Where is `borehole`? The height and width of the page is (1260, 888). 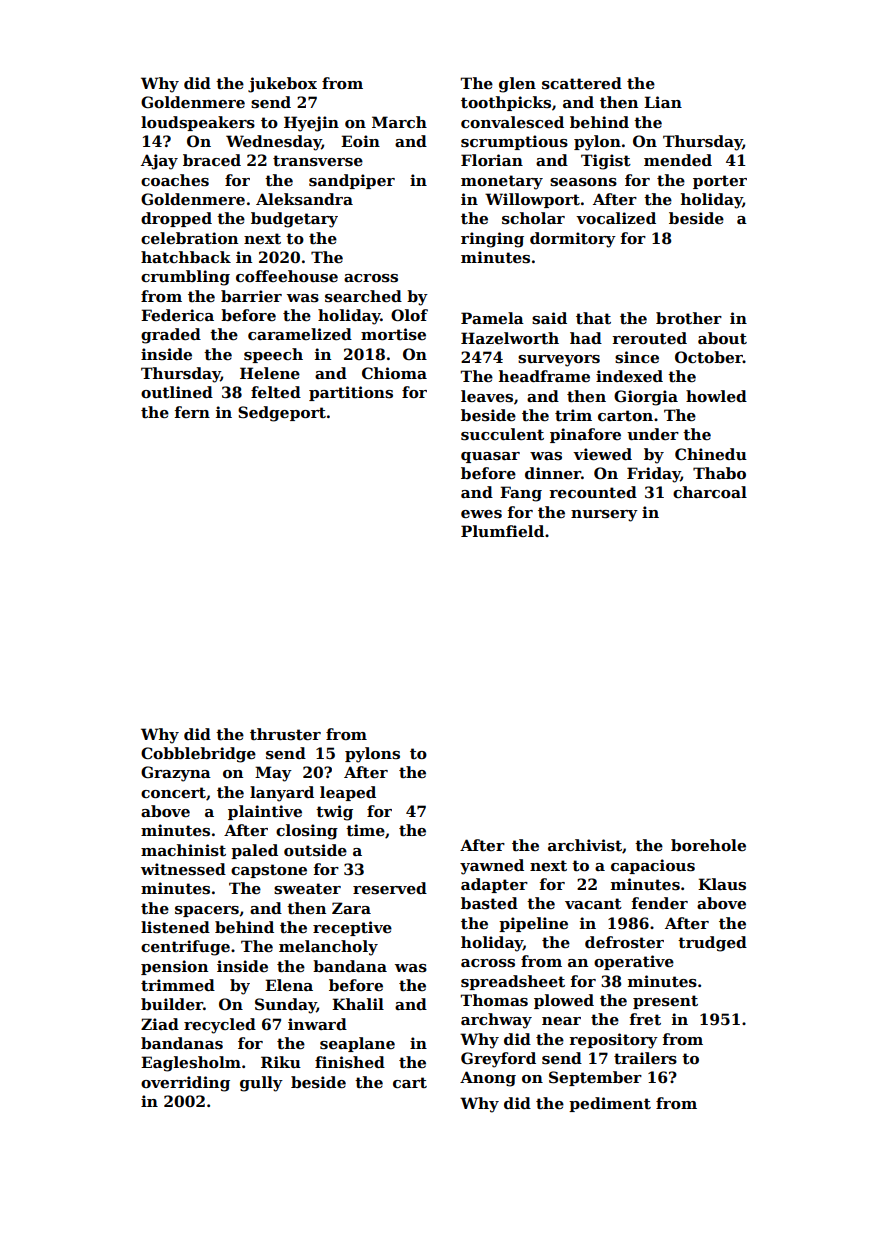 borehole is located at coordinates (708, 845).
